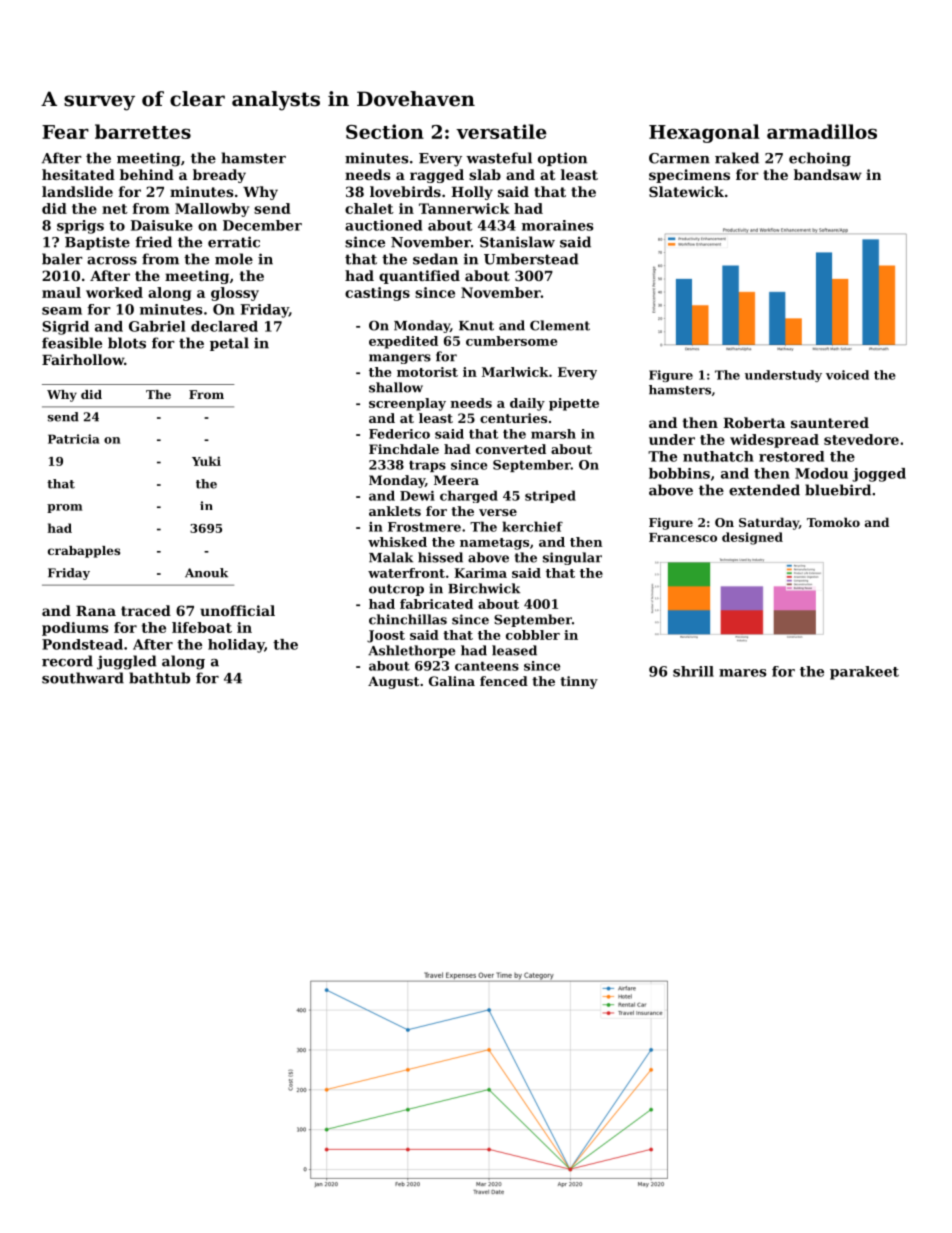 This document has width=952, height=1233. Describe the element at coordinates (377, 294) in the document. I see `castings` at that location.
